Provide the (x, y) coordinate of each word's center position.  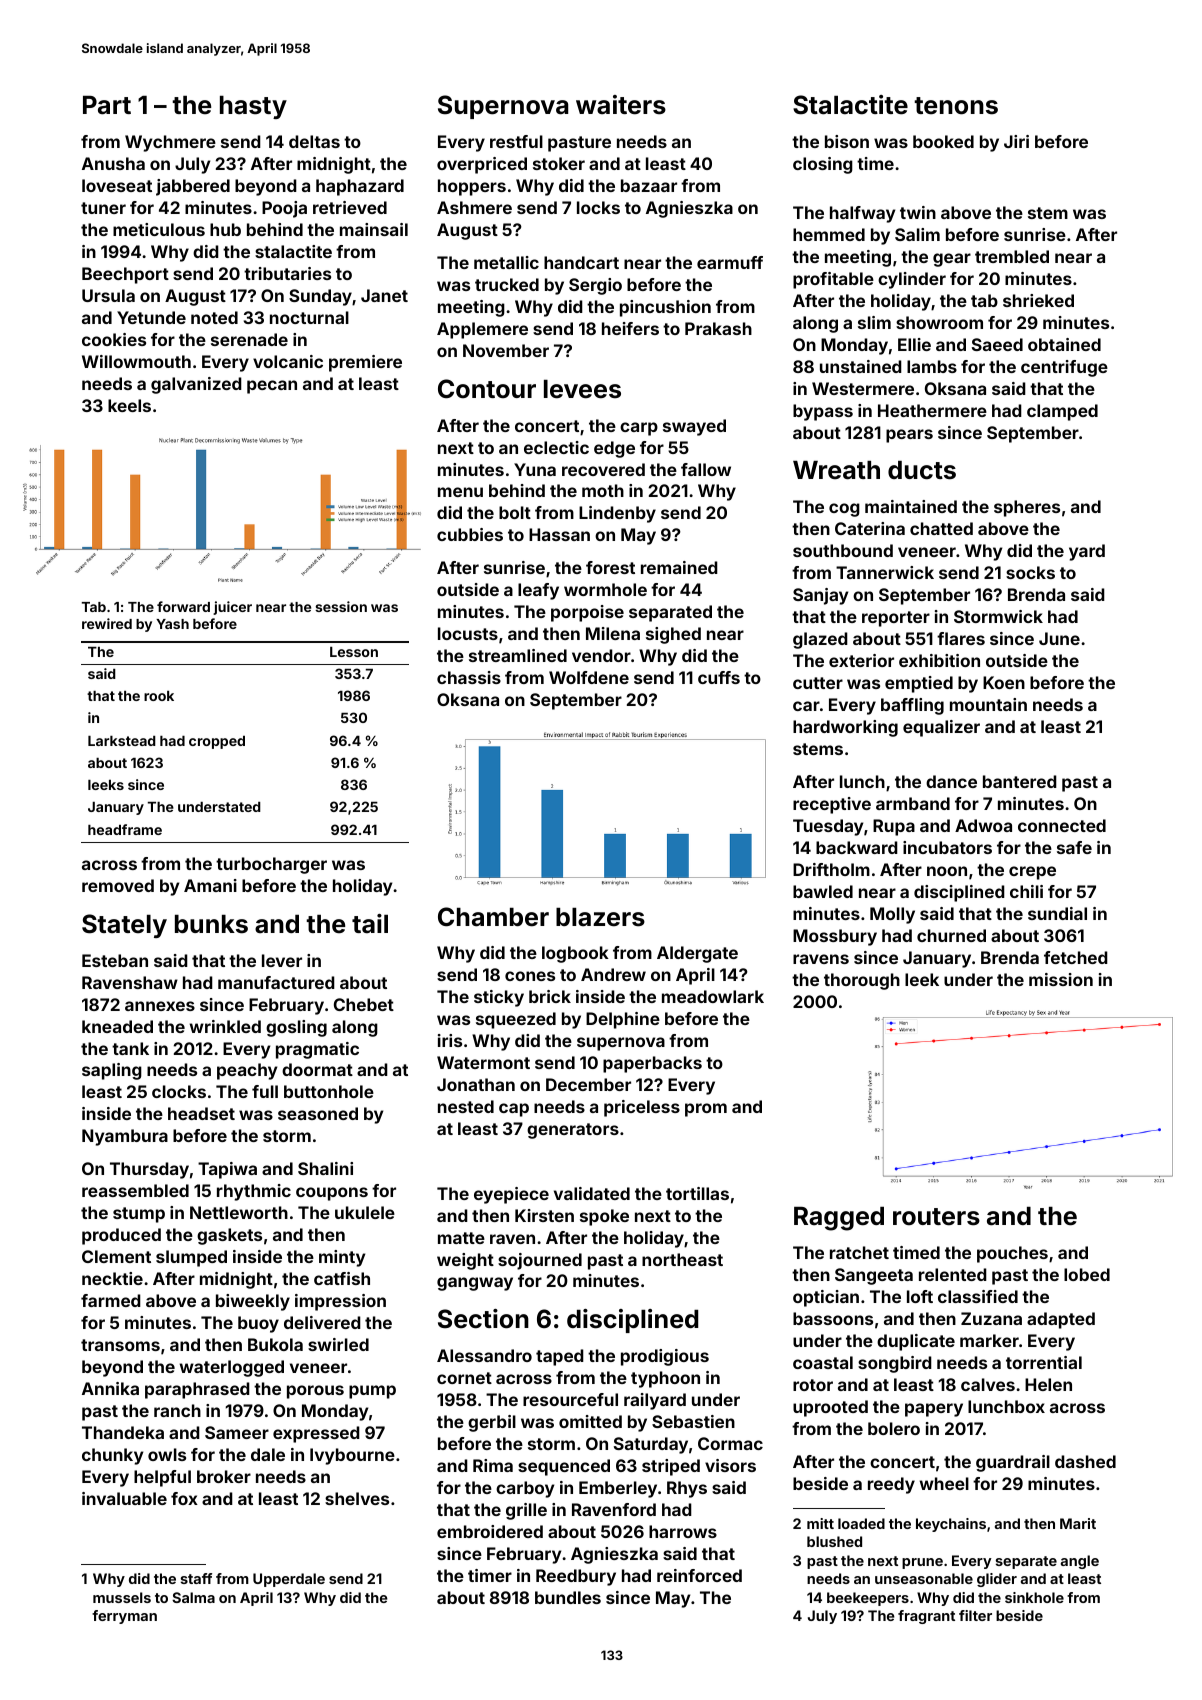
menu (460, 492)
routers (936, 1217)
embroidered (490, 1531)
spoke (604, 1217)
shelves (357, 1498)
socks (1030, 572)
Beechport (125, 275)
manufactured (276, 982)
